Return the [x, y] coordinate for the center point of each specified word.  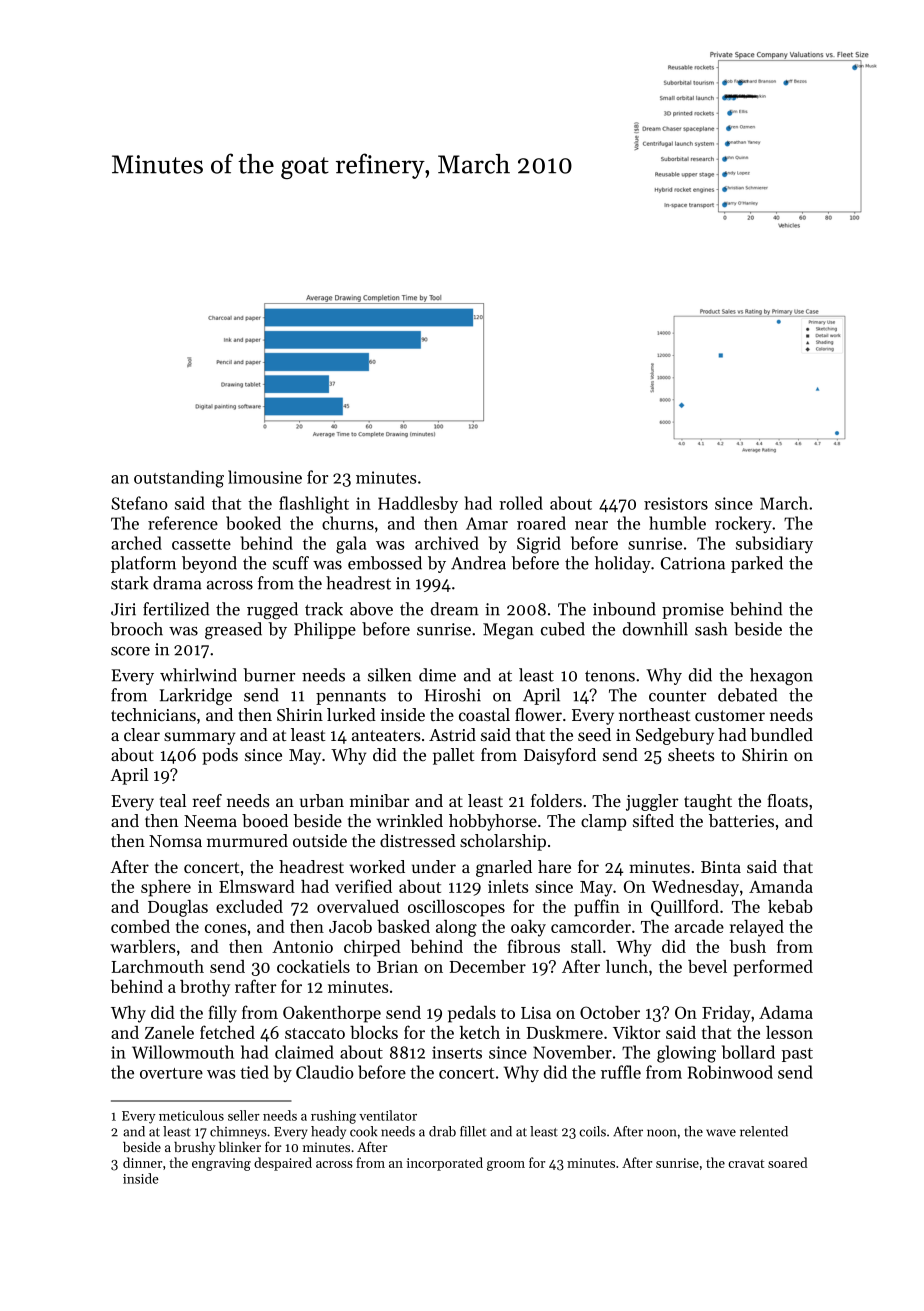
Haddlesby [418, 504]
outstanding [179, 479]
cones [226, 928]
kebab [790, 906]
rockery [743, 524]
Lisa [536, 1013]
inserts [457, 1052]
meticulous [191, 1115]
